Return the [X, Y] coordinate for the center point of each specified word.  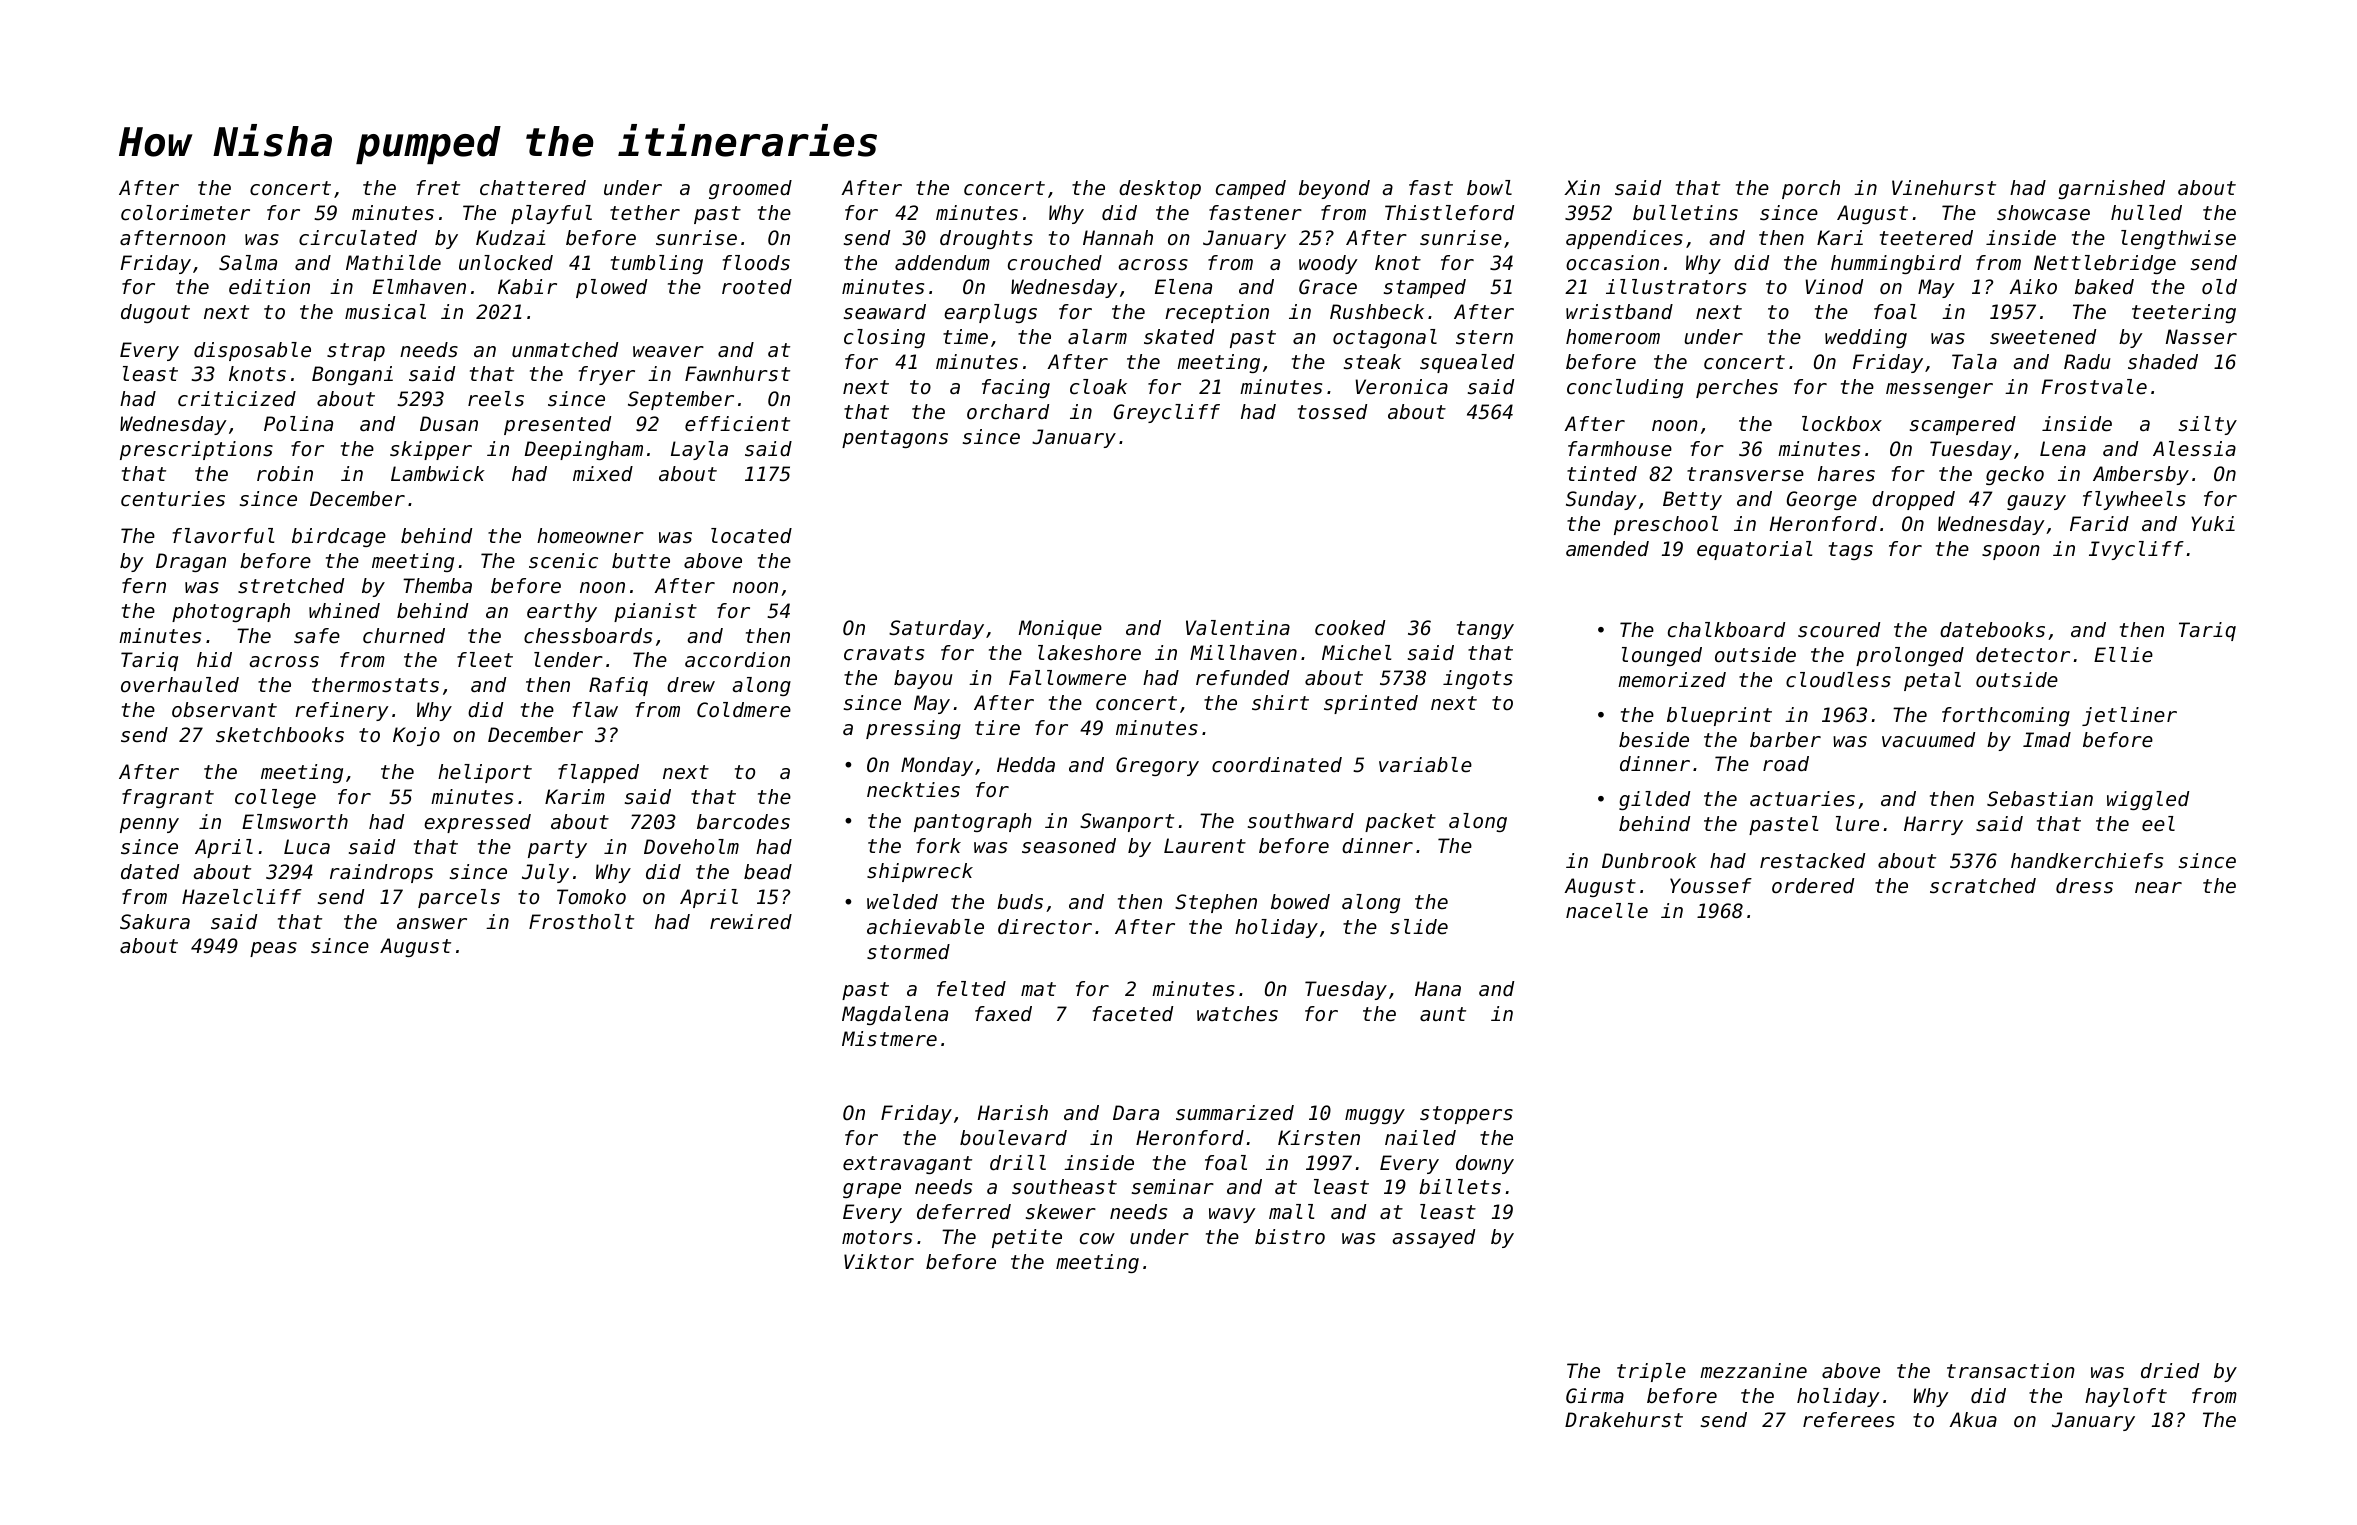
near [2158, 888]
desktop [1160, 189]
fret [438, 187]
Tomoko [591, 897]
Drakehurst [1624, 1420]
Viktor [879, 1261]
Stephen [1216, 903]
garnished [2111, 189]
